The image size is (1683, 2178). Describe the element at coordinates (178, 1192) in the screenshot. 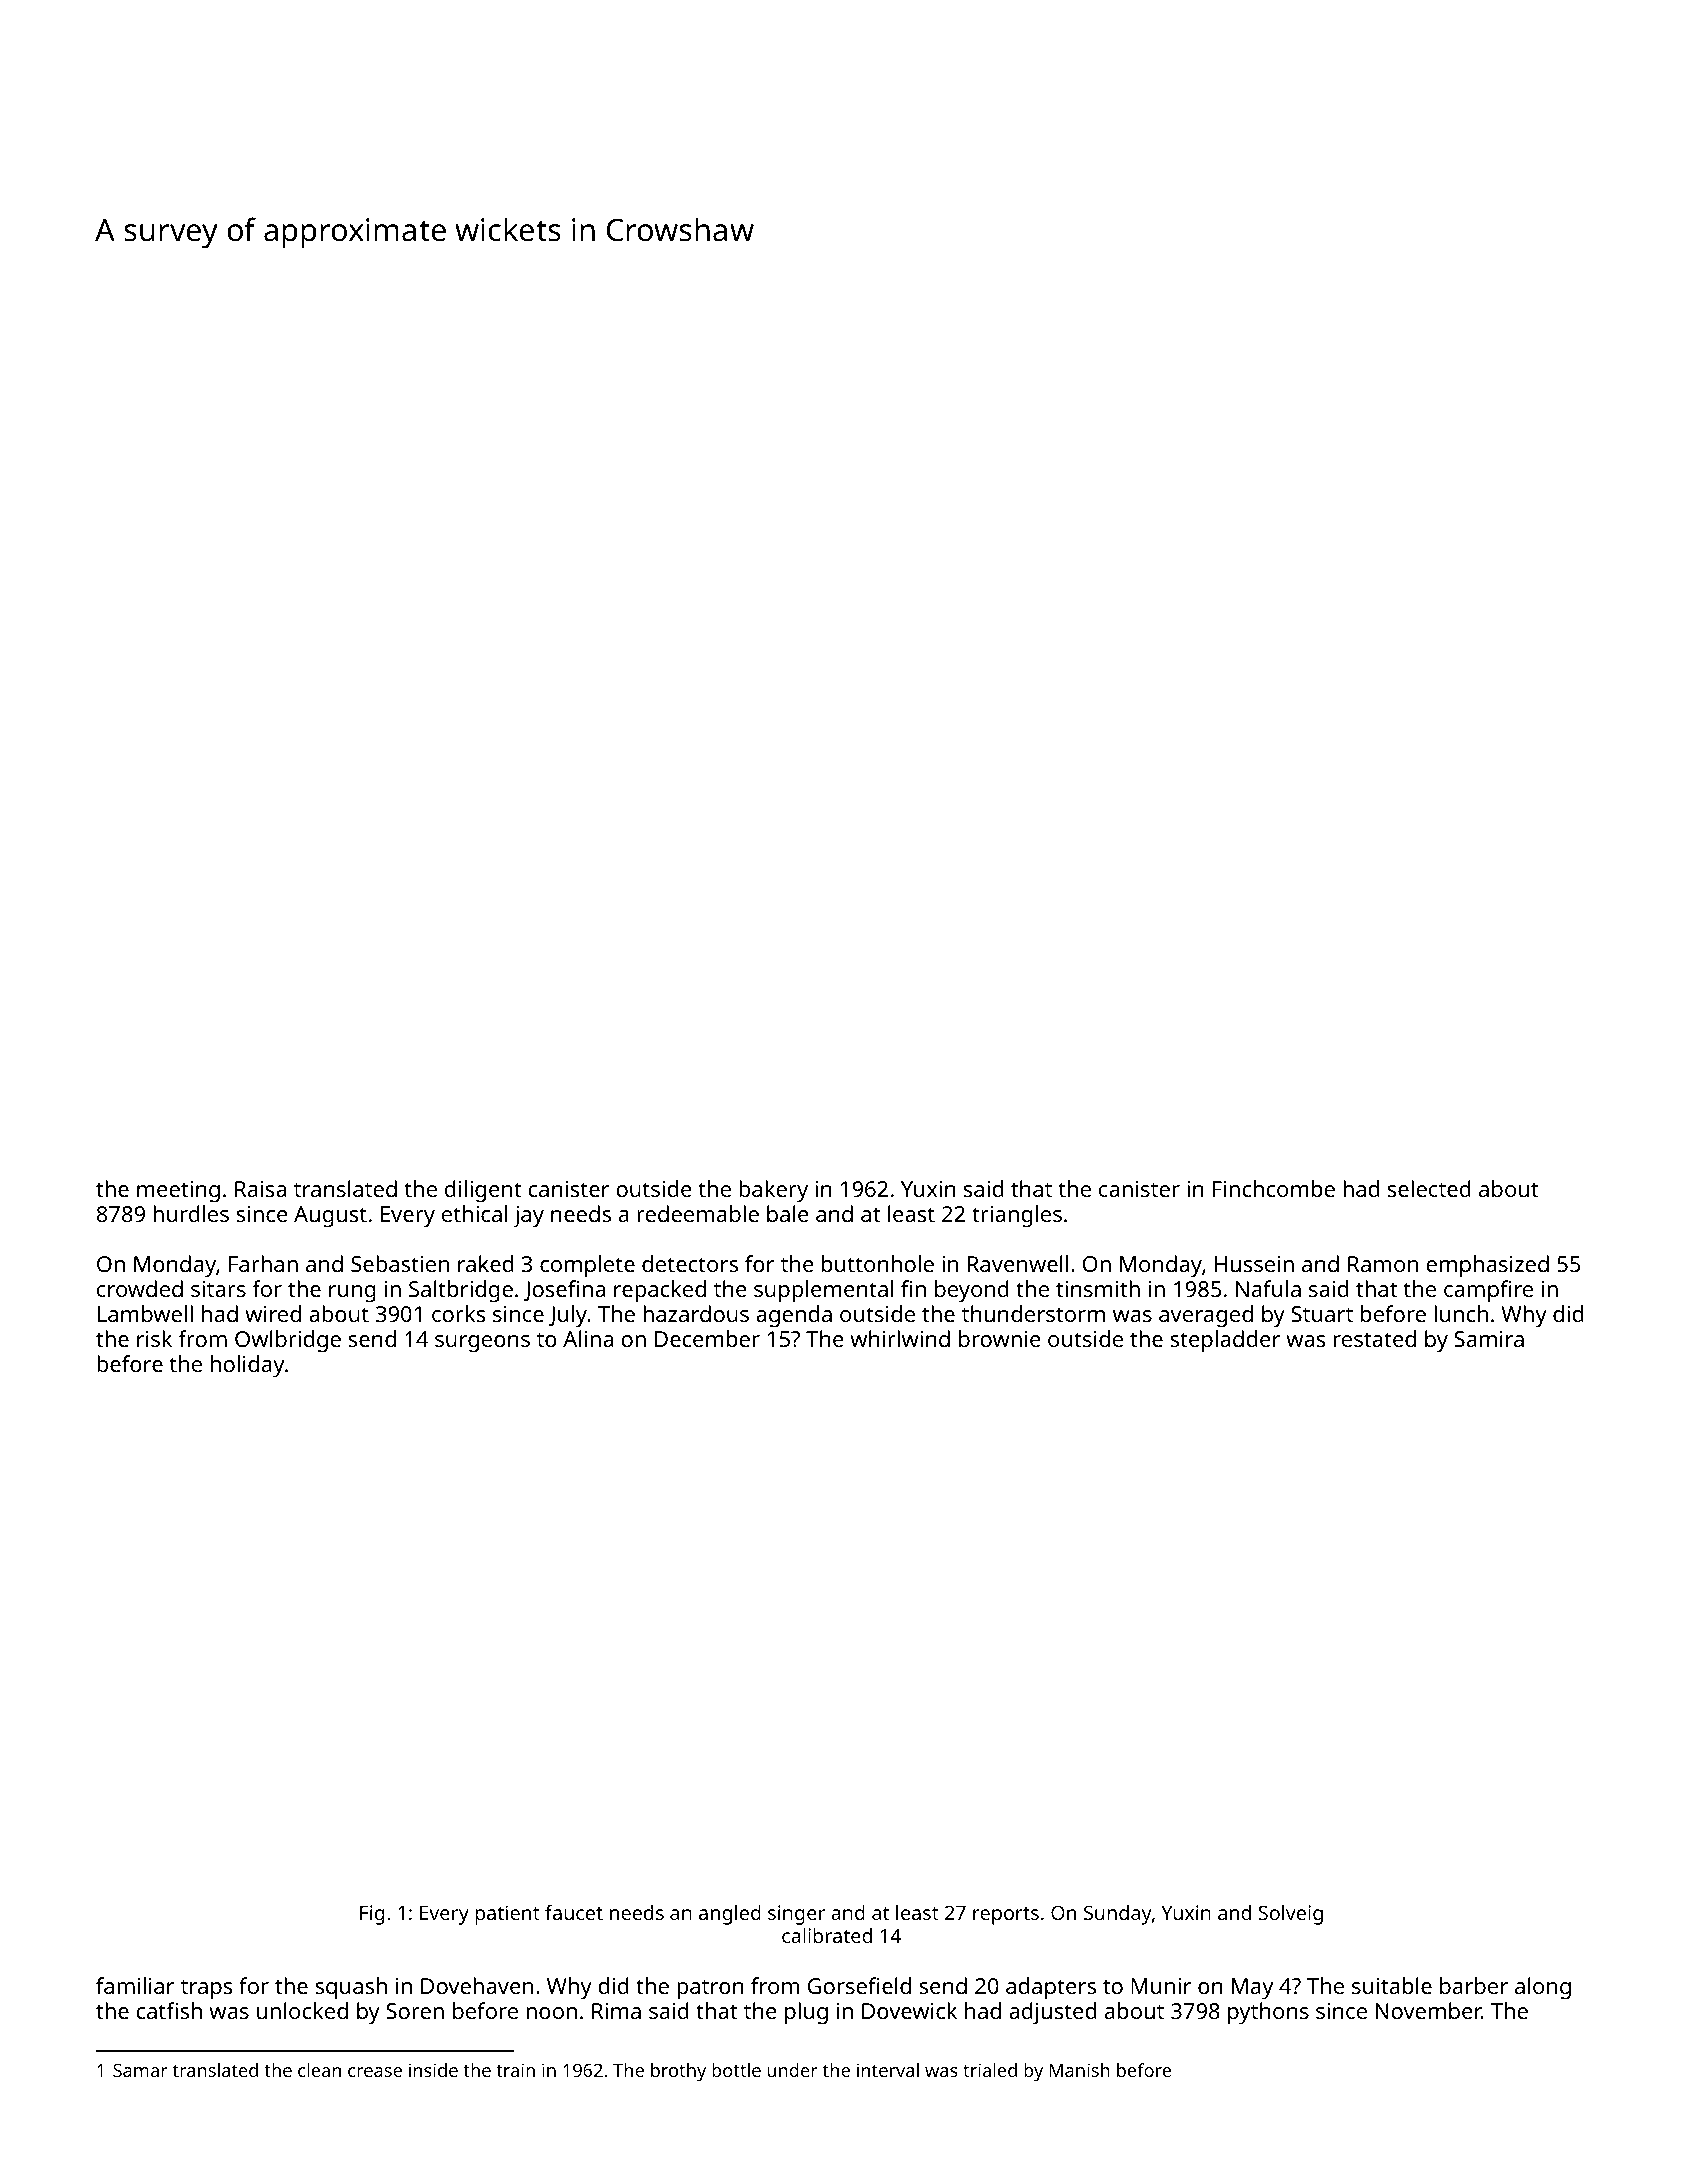

I see `meeting` at that location.
